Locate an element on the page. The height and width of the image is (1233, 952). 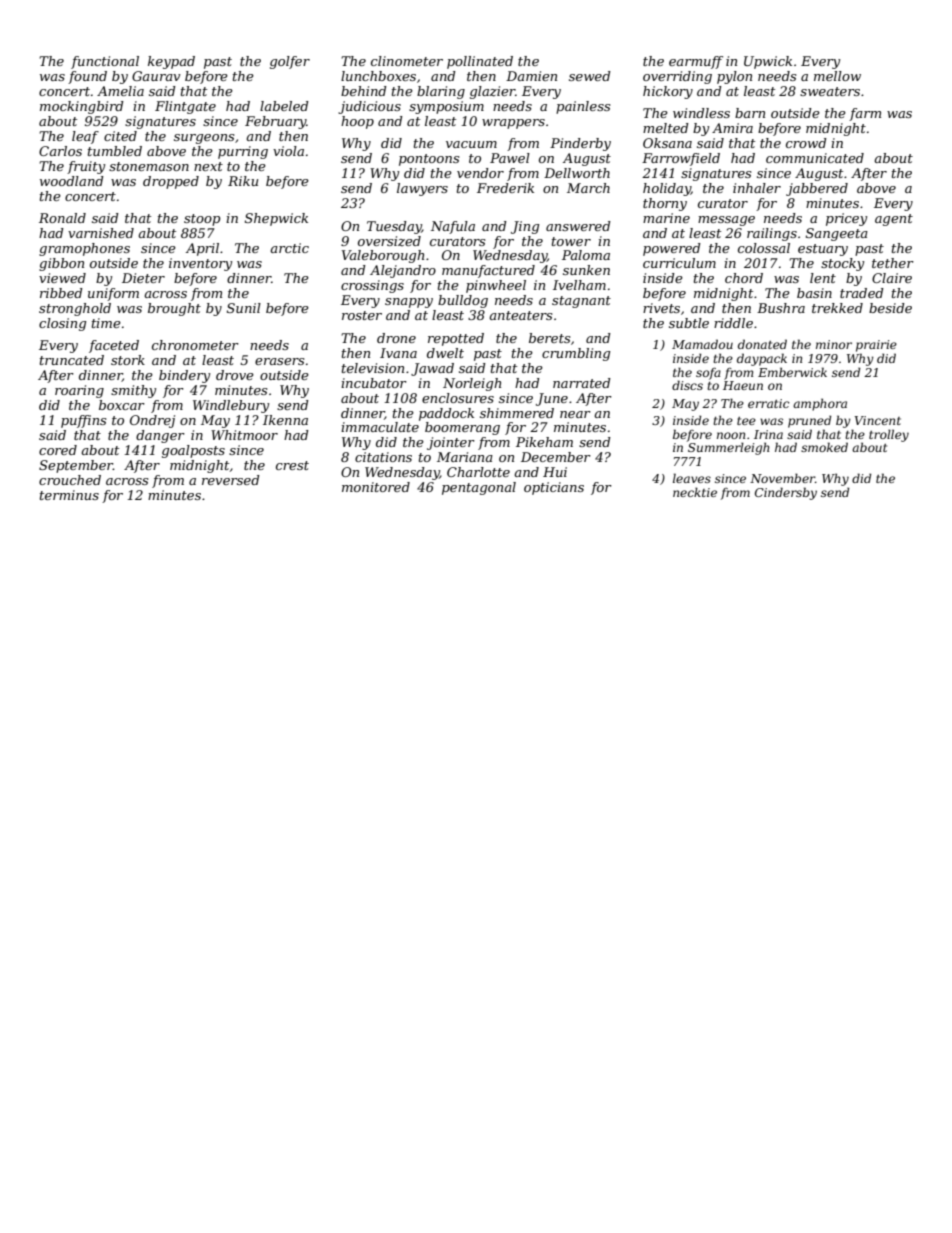
pollinated is located at coordinates (480, 62).
